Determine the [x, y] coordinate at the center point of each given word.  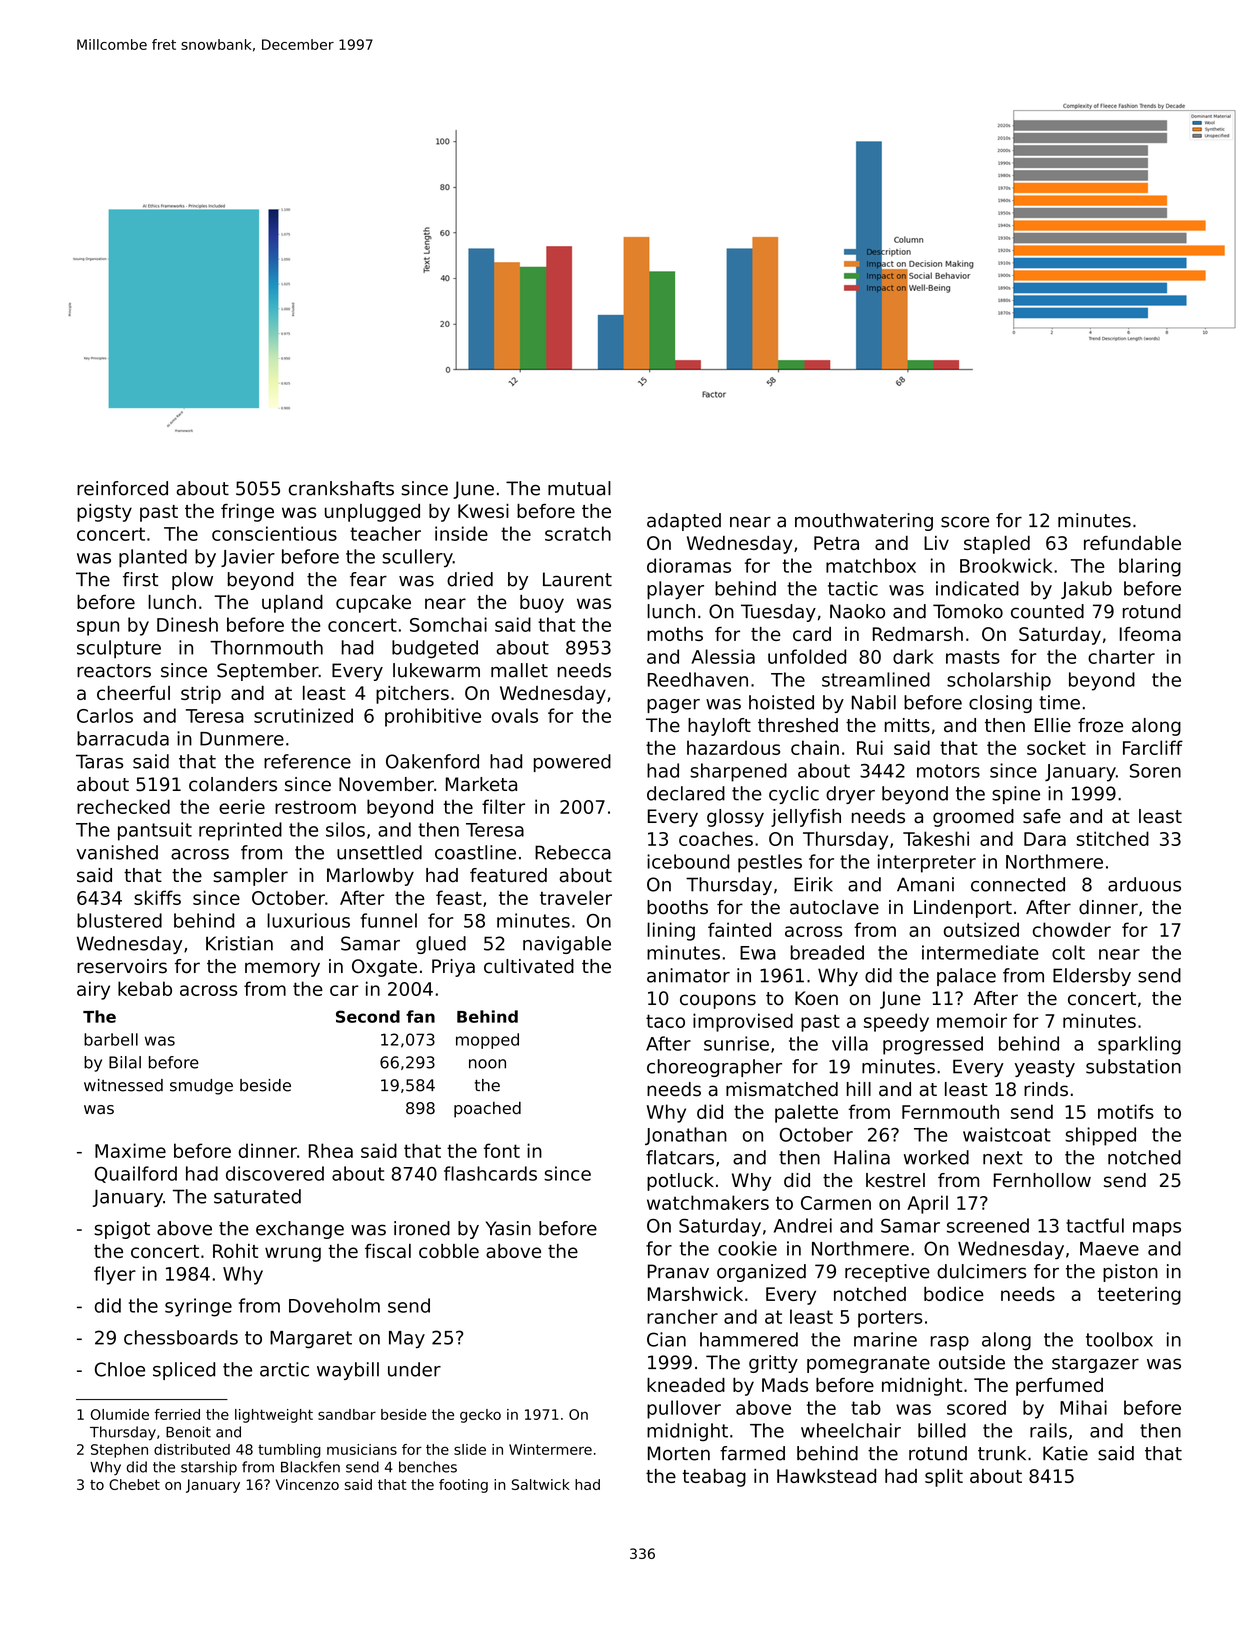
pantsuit [155, 831]
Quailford [136, 1174]
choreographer [714, 1068]
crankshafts [341, 488]
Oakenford [432, 761]
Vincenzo [307, 1484]
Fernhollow [1042, 1180]
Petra [836, 543]
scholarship [999, 681]
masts [973, 657]
